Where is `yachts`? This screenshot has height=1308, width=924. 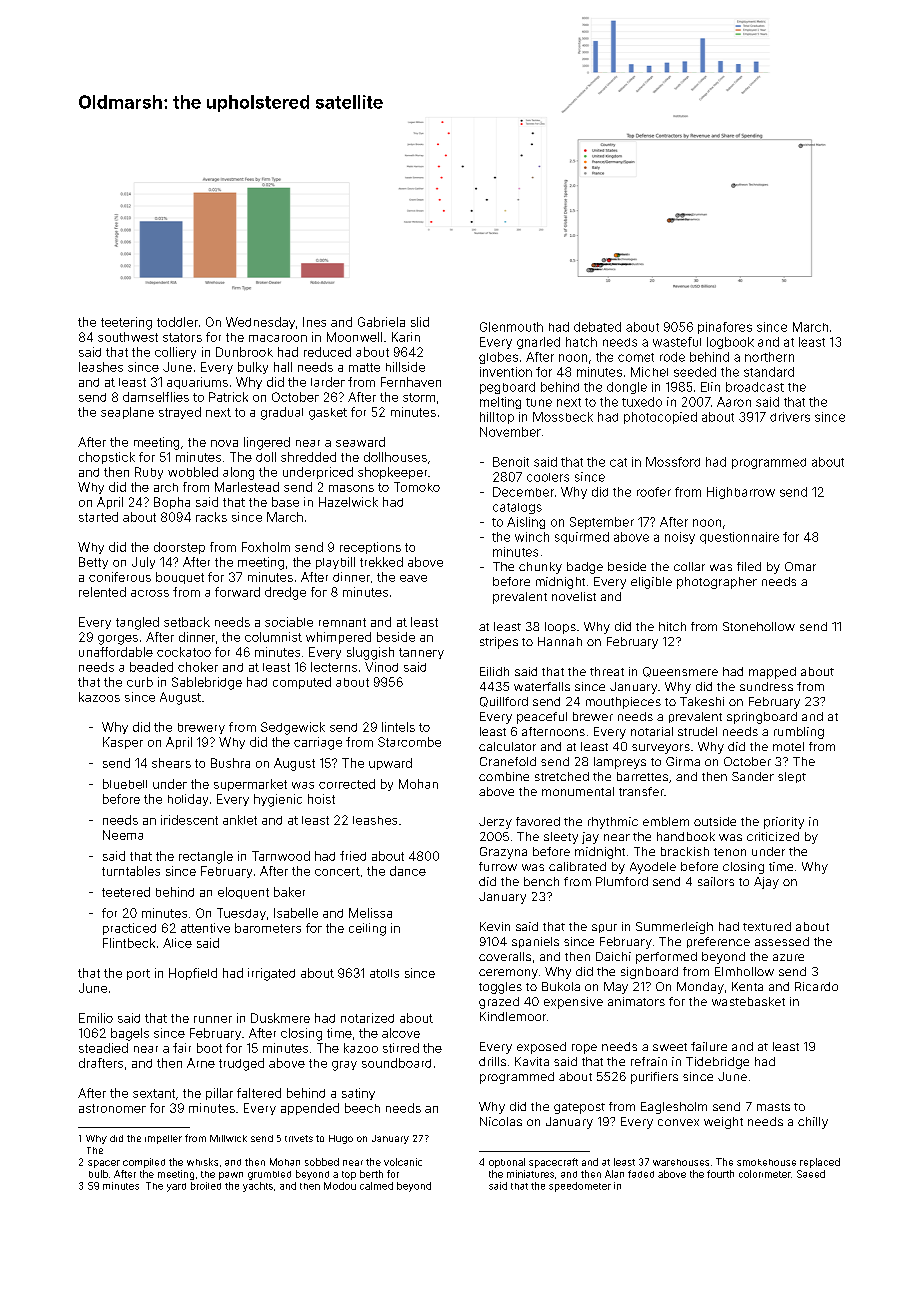 yachts is located at coordinates (258, 1187).
